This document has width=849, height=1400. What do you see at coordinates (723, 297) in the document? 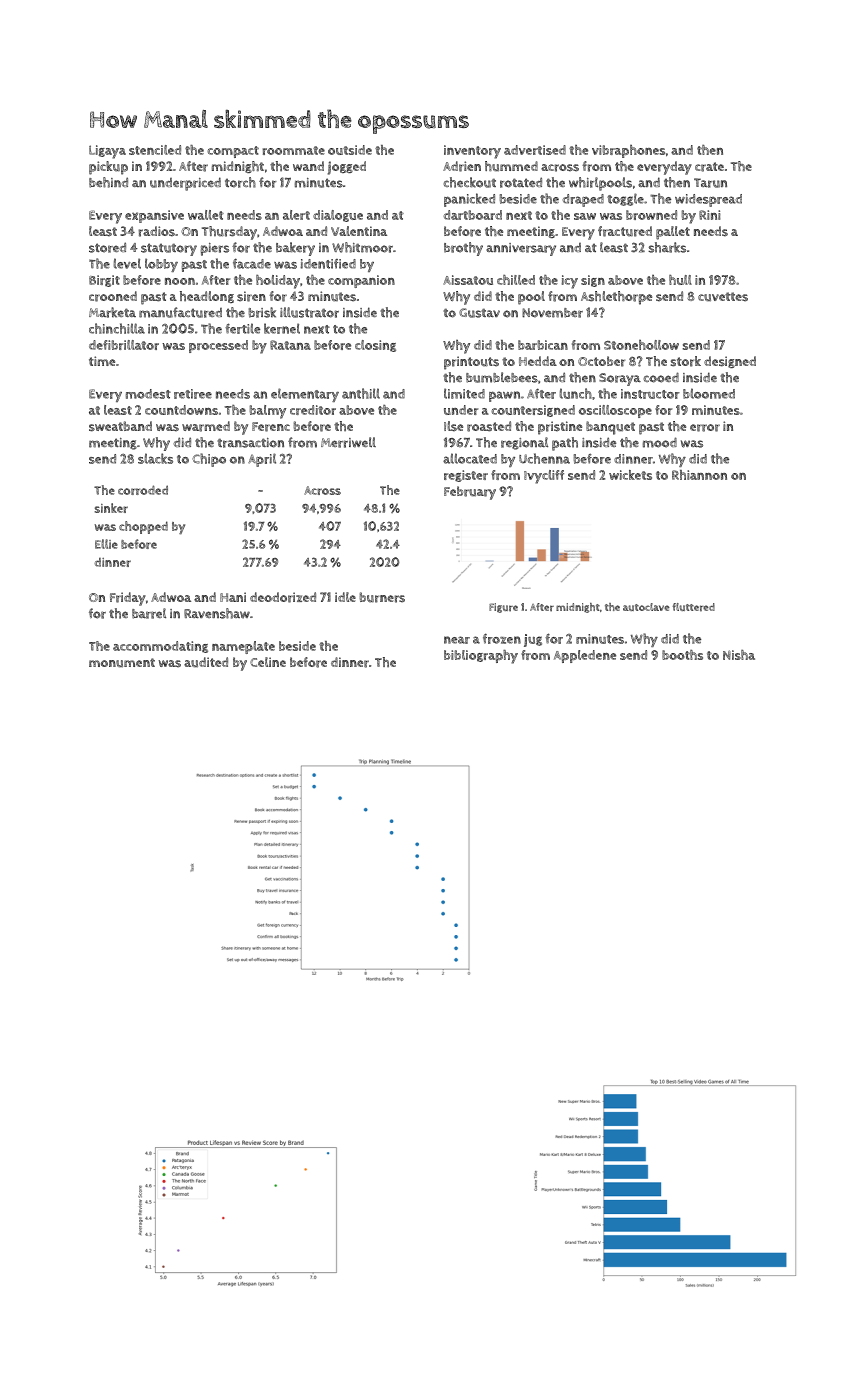
I see `cuvettes` at bounding box center [723, 297].
